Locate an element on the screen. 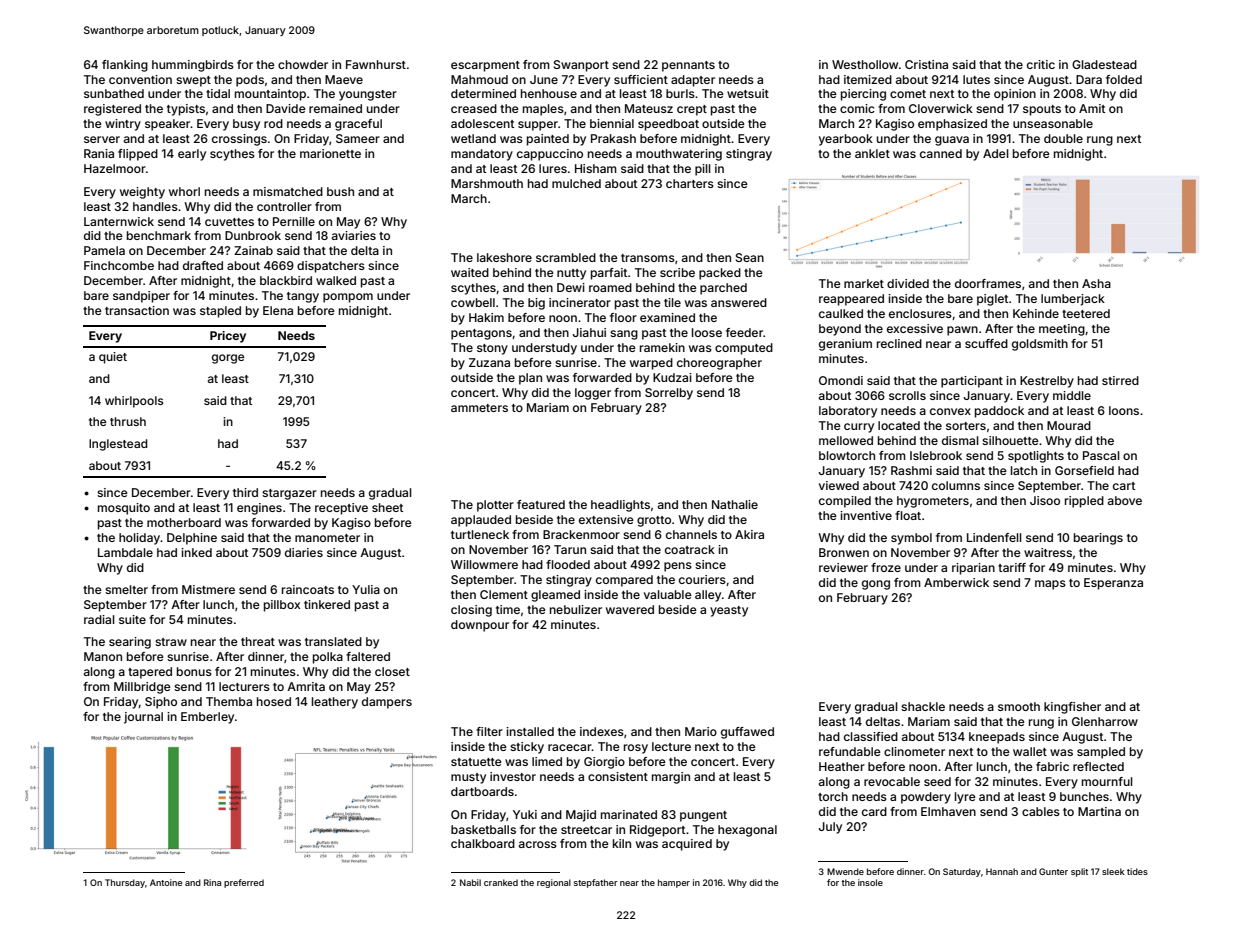  Willowmere is located at coordinates (484, 564).
